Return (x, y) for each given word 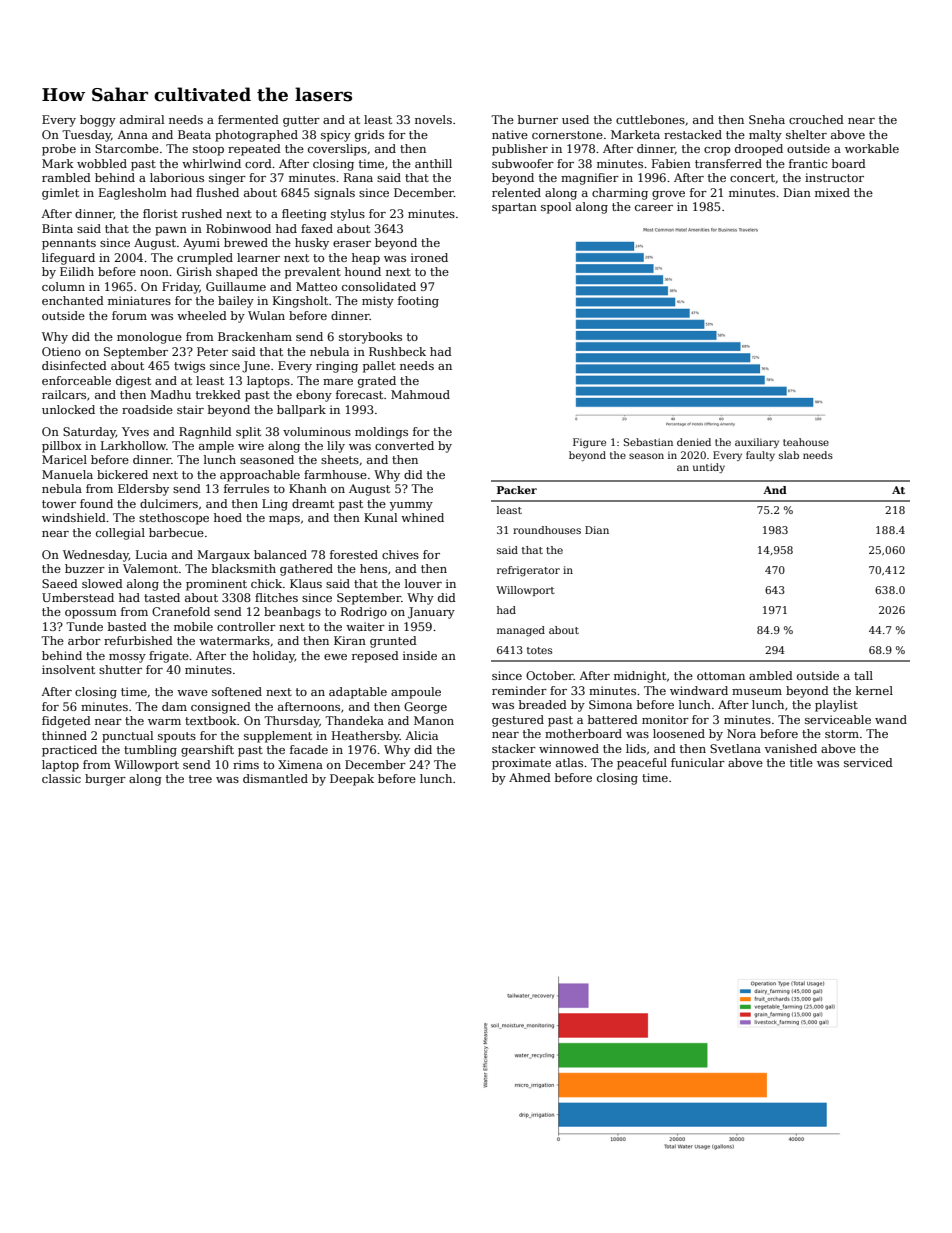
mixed (832, 192)
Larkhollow (133, 445)
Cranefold (181, 611)
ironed (429, 257)
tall (863, 675)
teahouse (806, 442)
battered (613, 719)
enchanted (73, 300)
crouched (816, 119)
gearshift (207, 751)
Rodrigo (364, 613)
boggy (98, 121)
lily (336, 447)
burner (538, 119)
